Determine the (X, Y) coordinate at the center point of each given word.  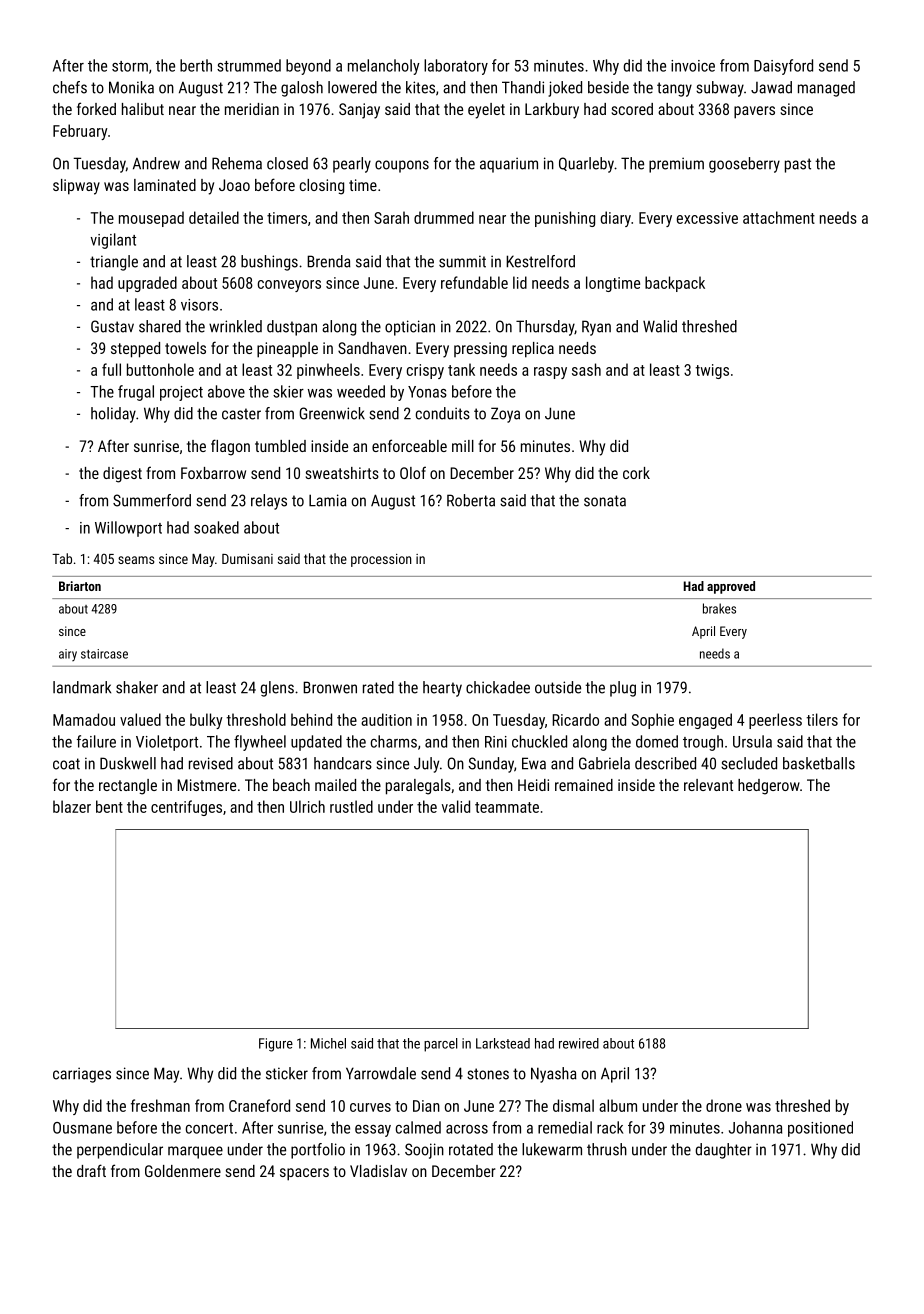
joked (565, 89)
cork (636, 473)
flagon (230, 447)
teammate (507, 807)
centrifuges (186, 808)
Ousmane (82, 1128)
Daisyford (783, 67)
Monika (131, 87)
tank (461, 369)
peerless (775, 721)
